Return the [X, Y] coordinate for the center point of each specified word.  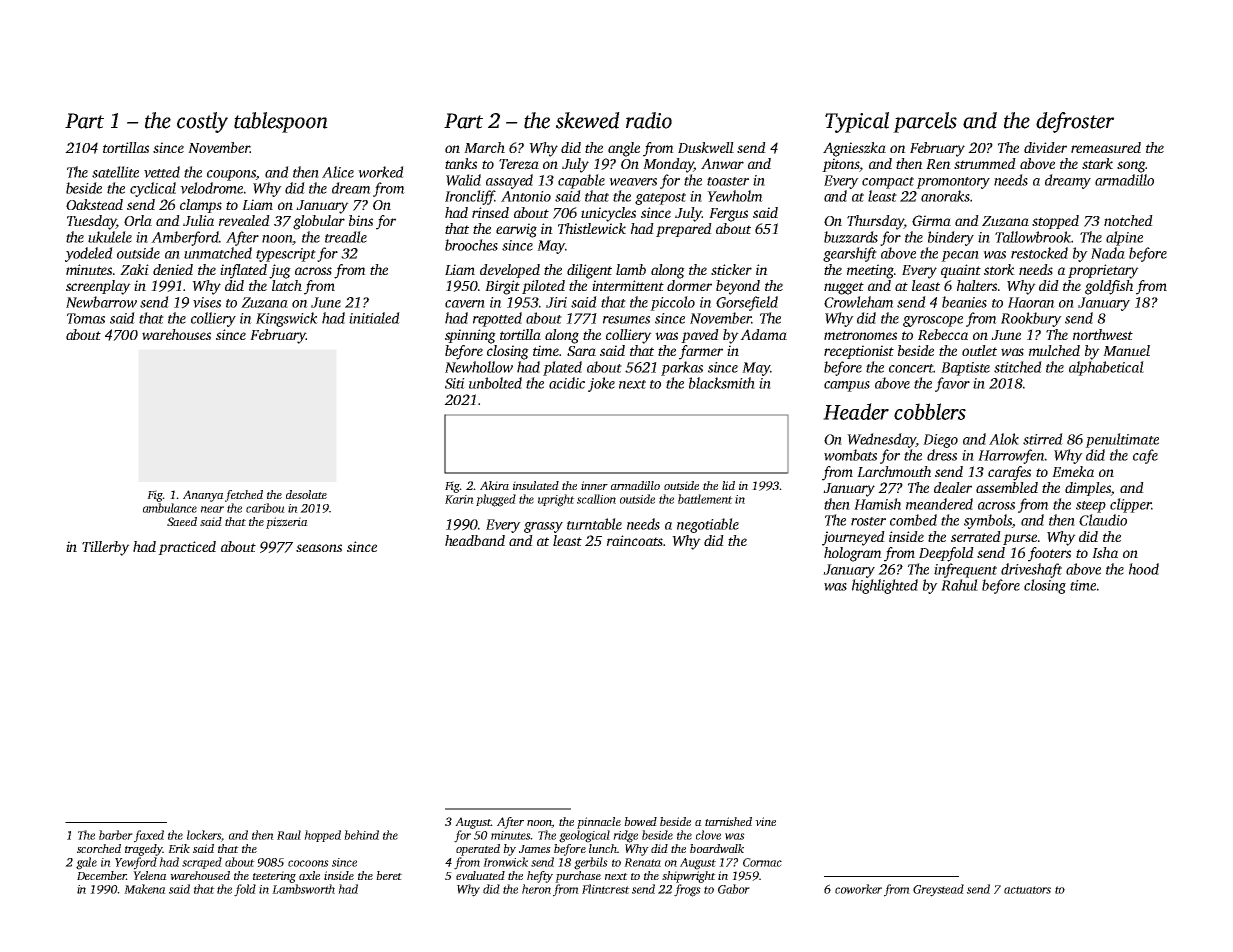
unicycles [608, 214]
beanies [964, 302]
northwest [1103, 334]
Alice [338, 172]
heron [536, 889]
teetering [274, 877]
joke [601, 384]
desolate [306, 494]
